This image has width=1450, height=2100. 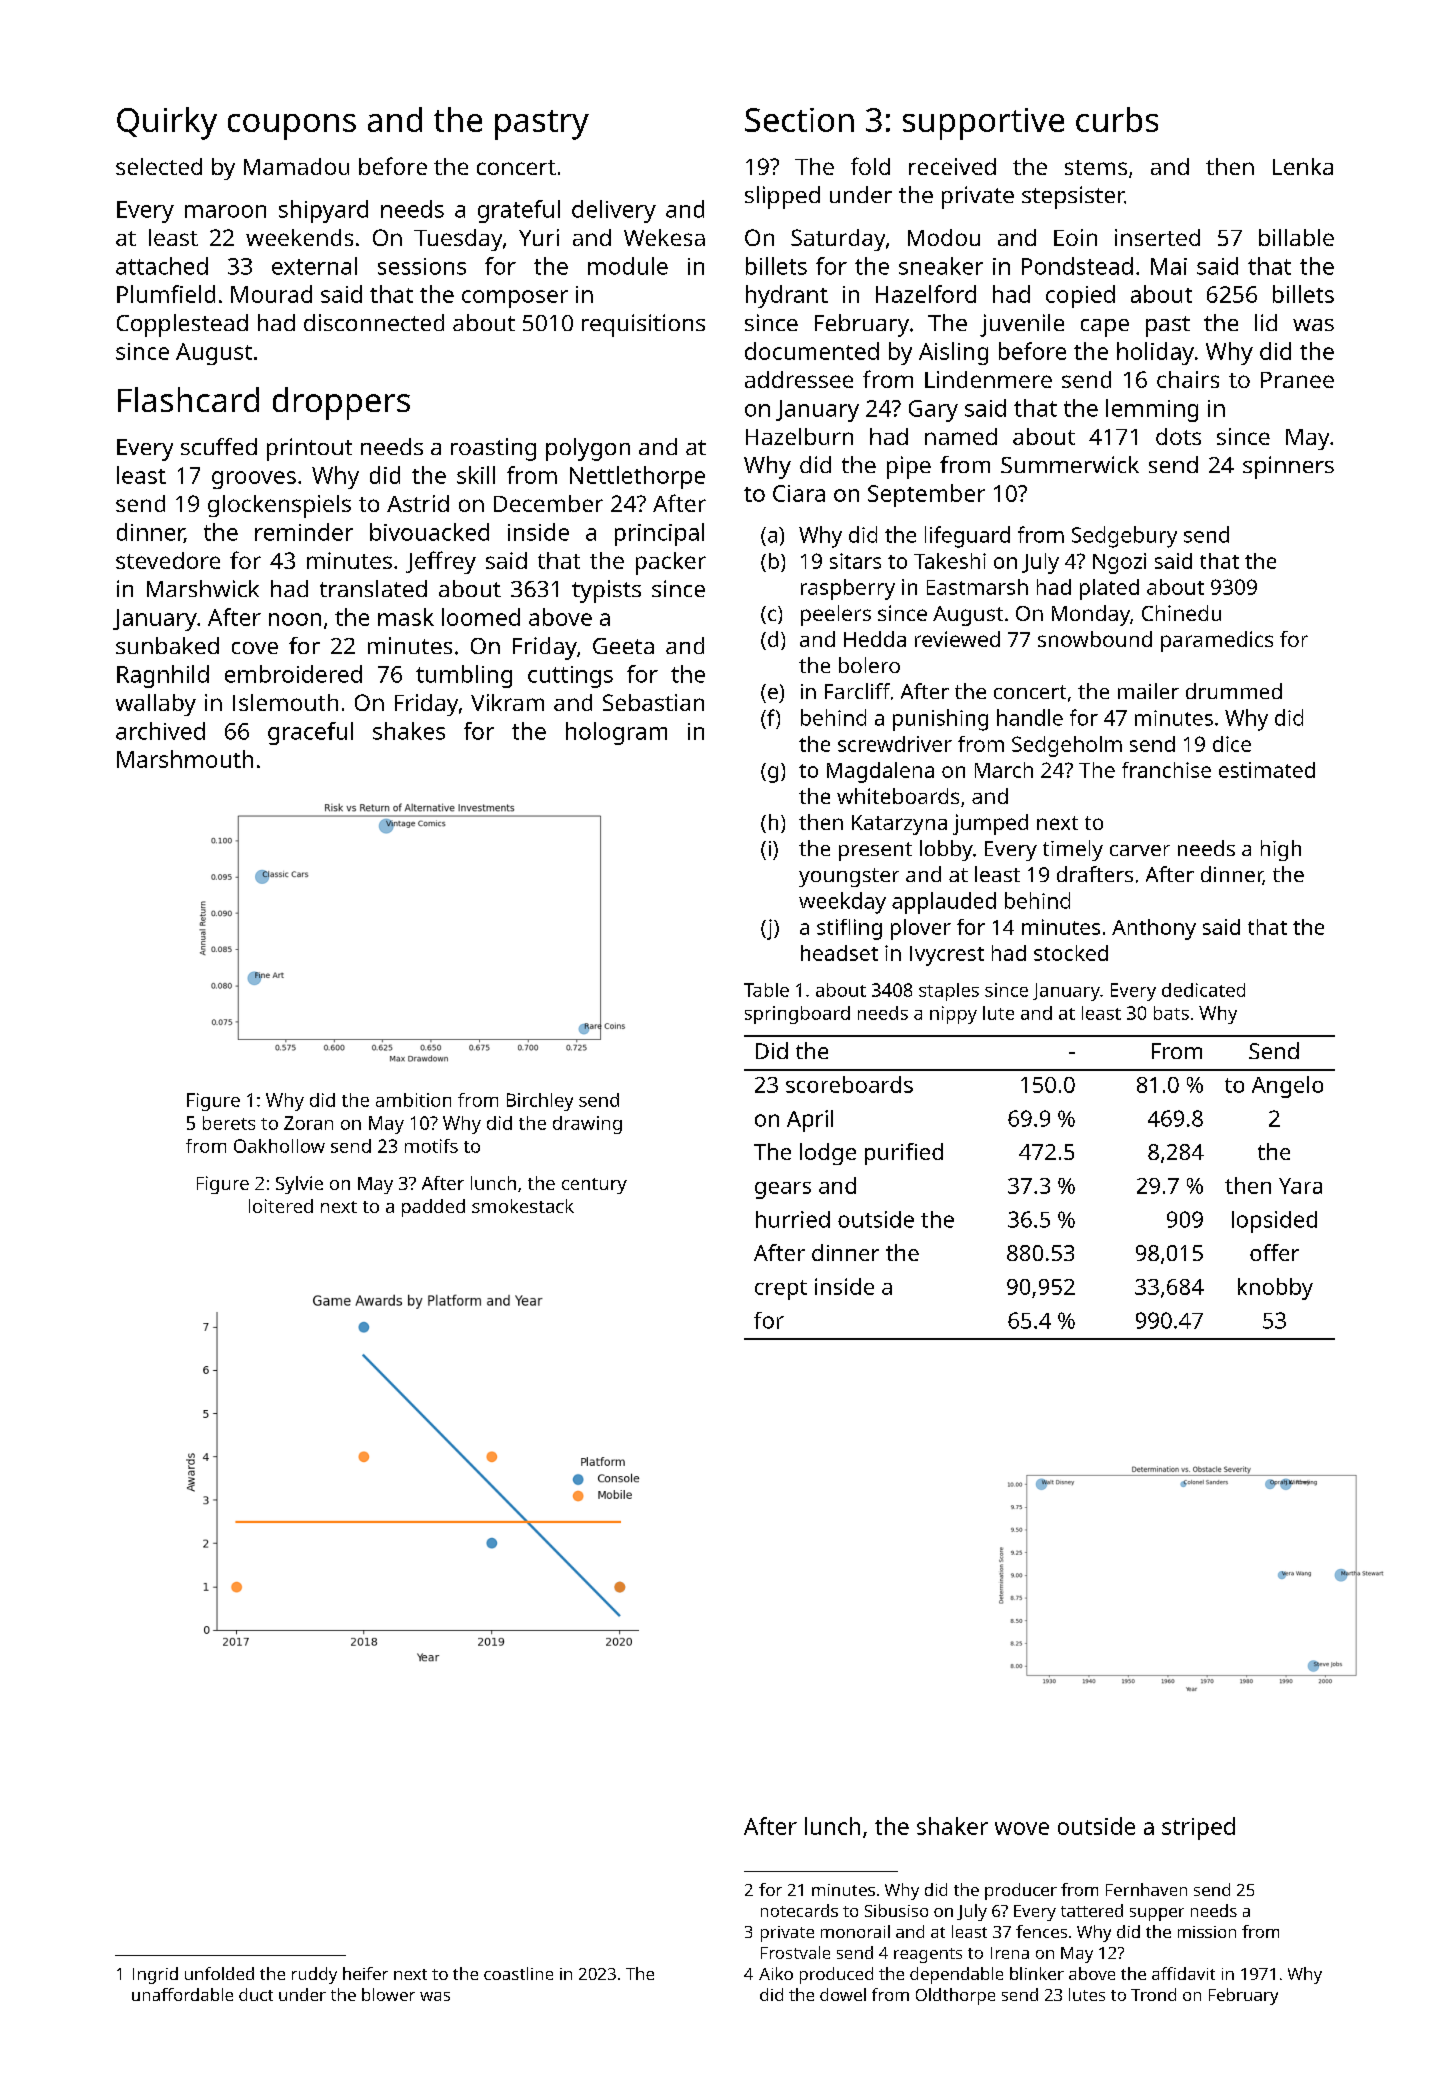 I want to click on glockenspiels, so click(x=279, y=506).
